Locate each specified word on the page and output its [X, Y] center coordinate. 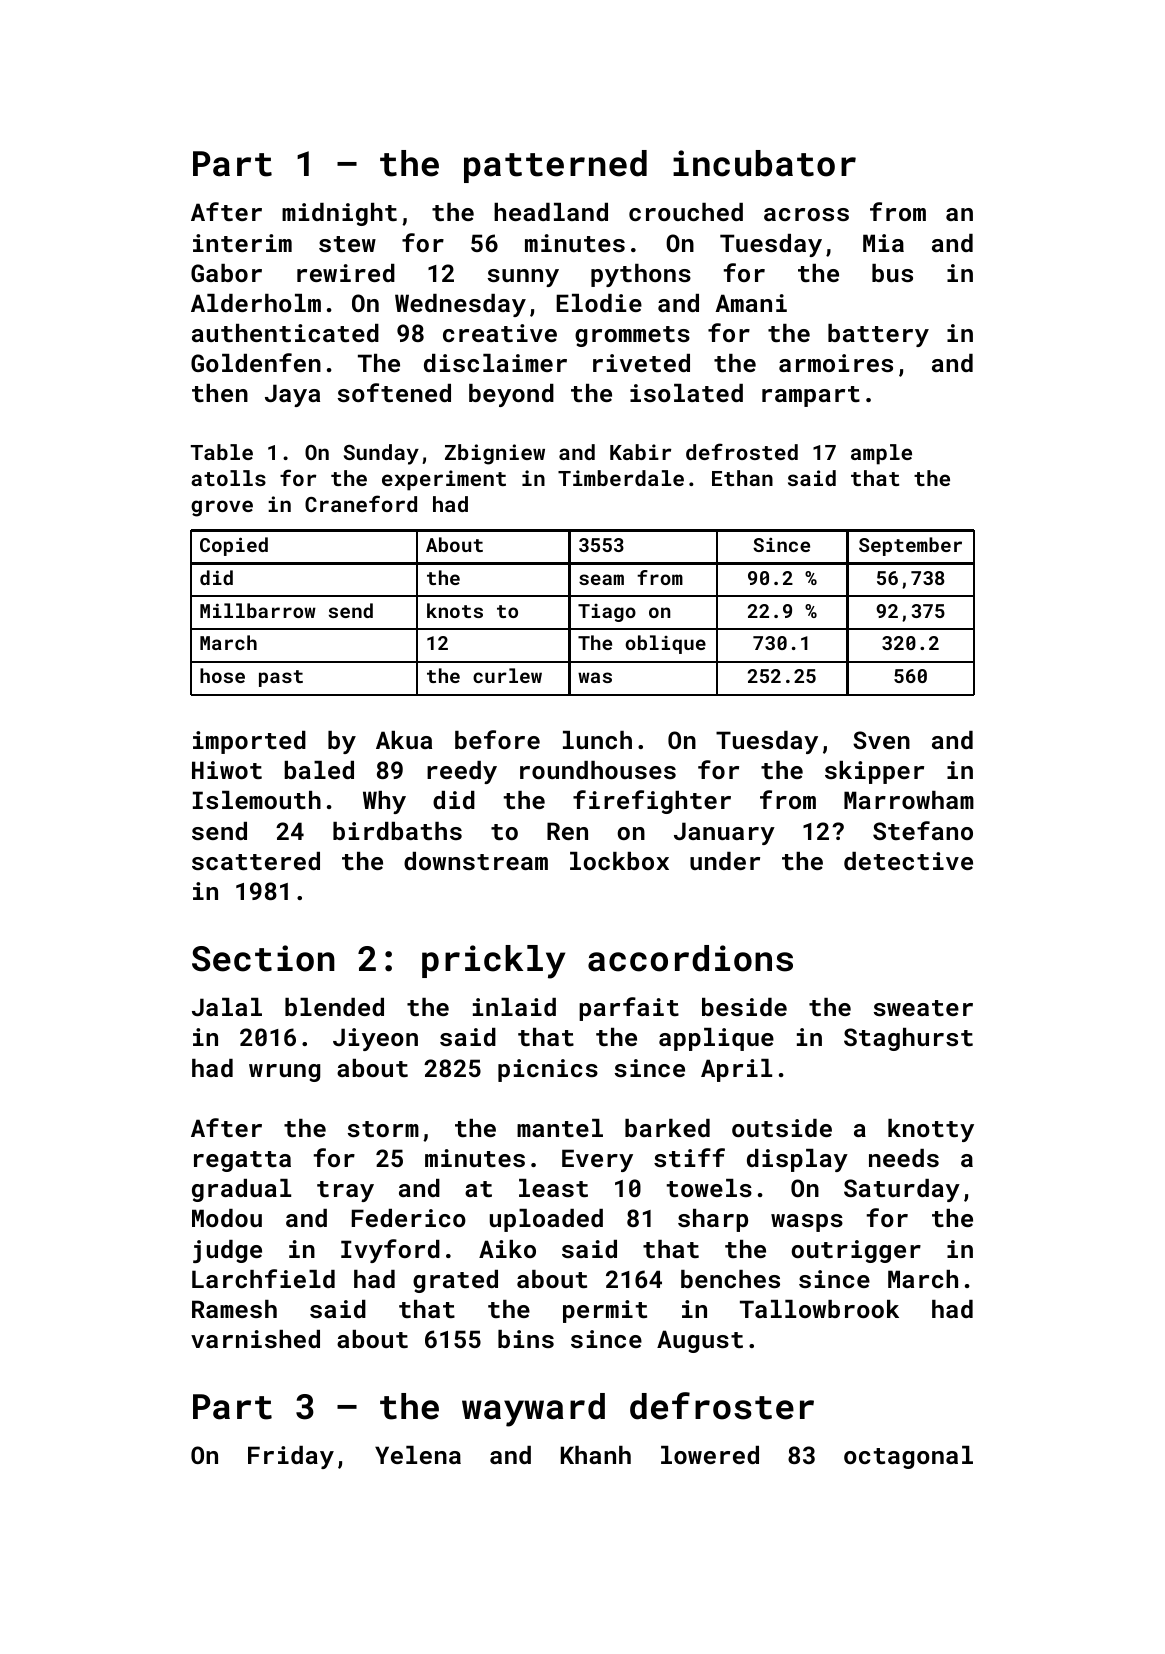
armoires [836, 363]
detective [908, 861]
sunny [523, 278]
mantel [560, 1128]
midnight [339, 214]
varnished [255, 1339]
